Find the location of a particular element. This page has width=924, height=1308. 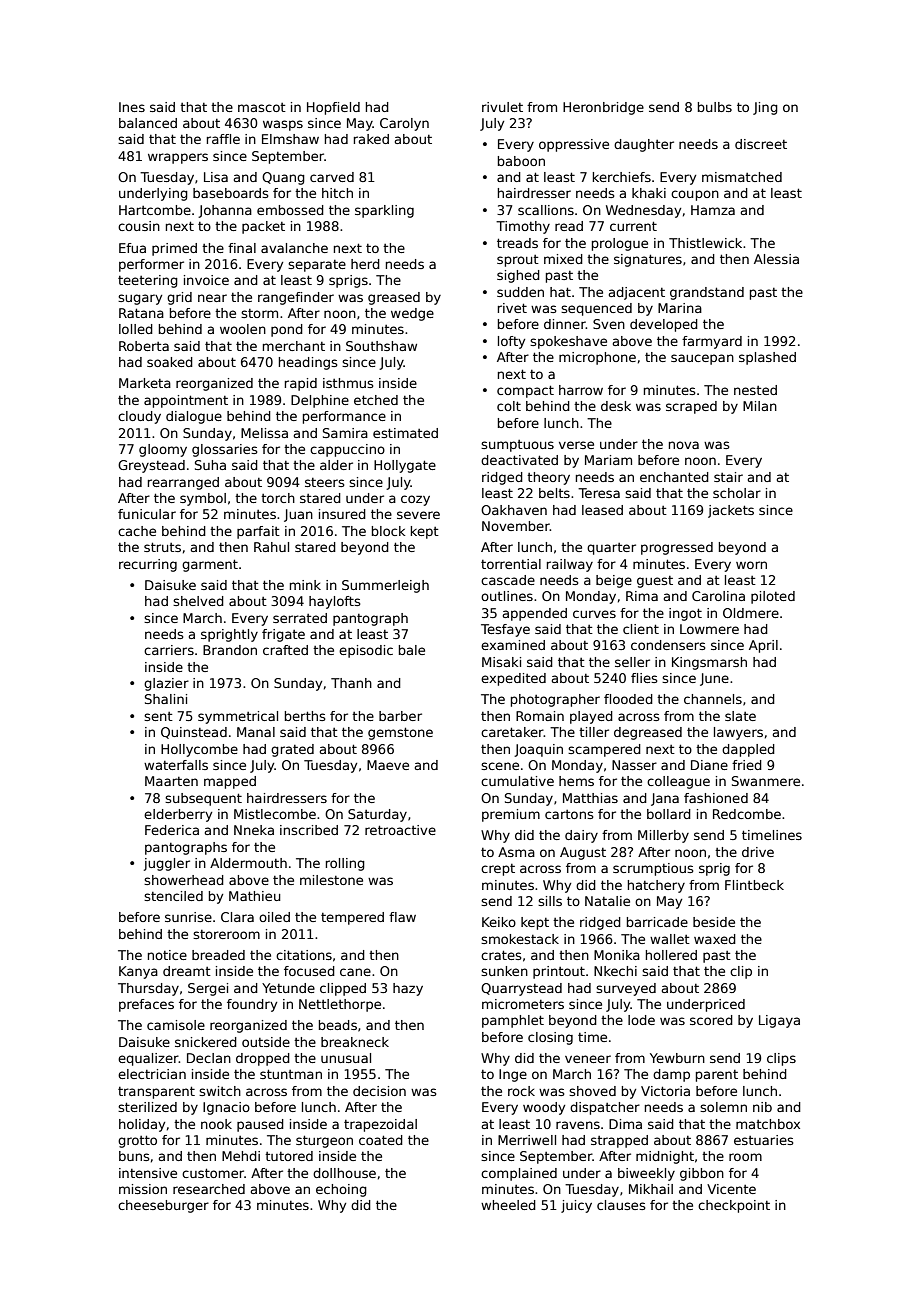

Jana is located at coordinates (665, 799).
